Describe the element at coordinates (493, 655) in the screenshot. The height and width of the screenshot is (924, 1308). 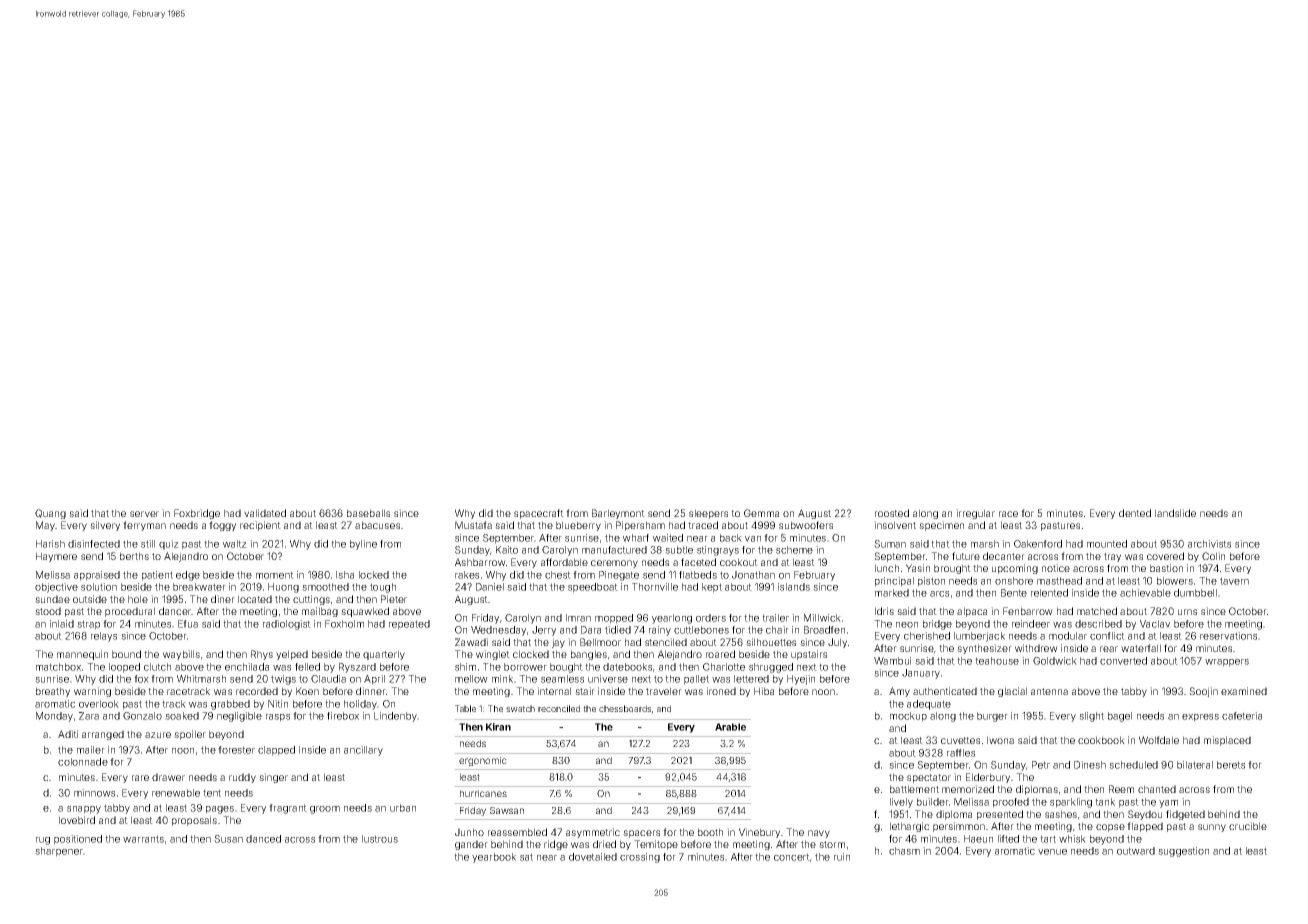
I see `winglet` at that location.
